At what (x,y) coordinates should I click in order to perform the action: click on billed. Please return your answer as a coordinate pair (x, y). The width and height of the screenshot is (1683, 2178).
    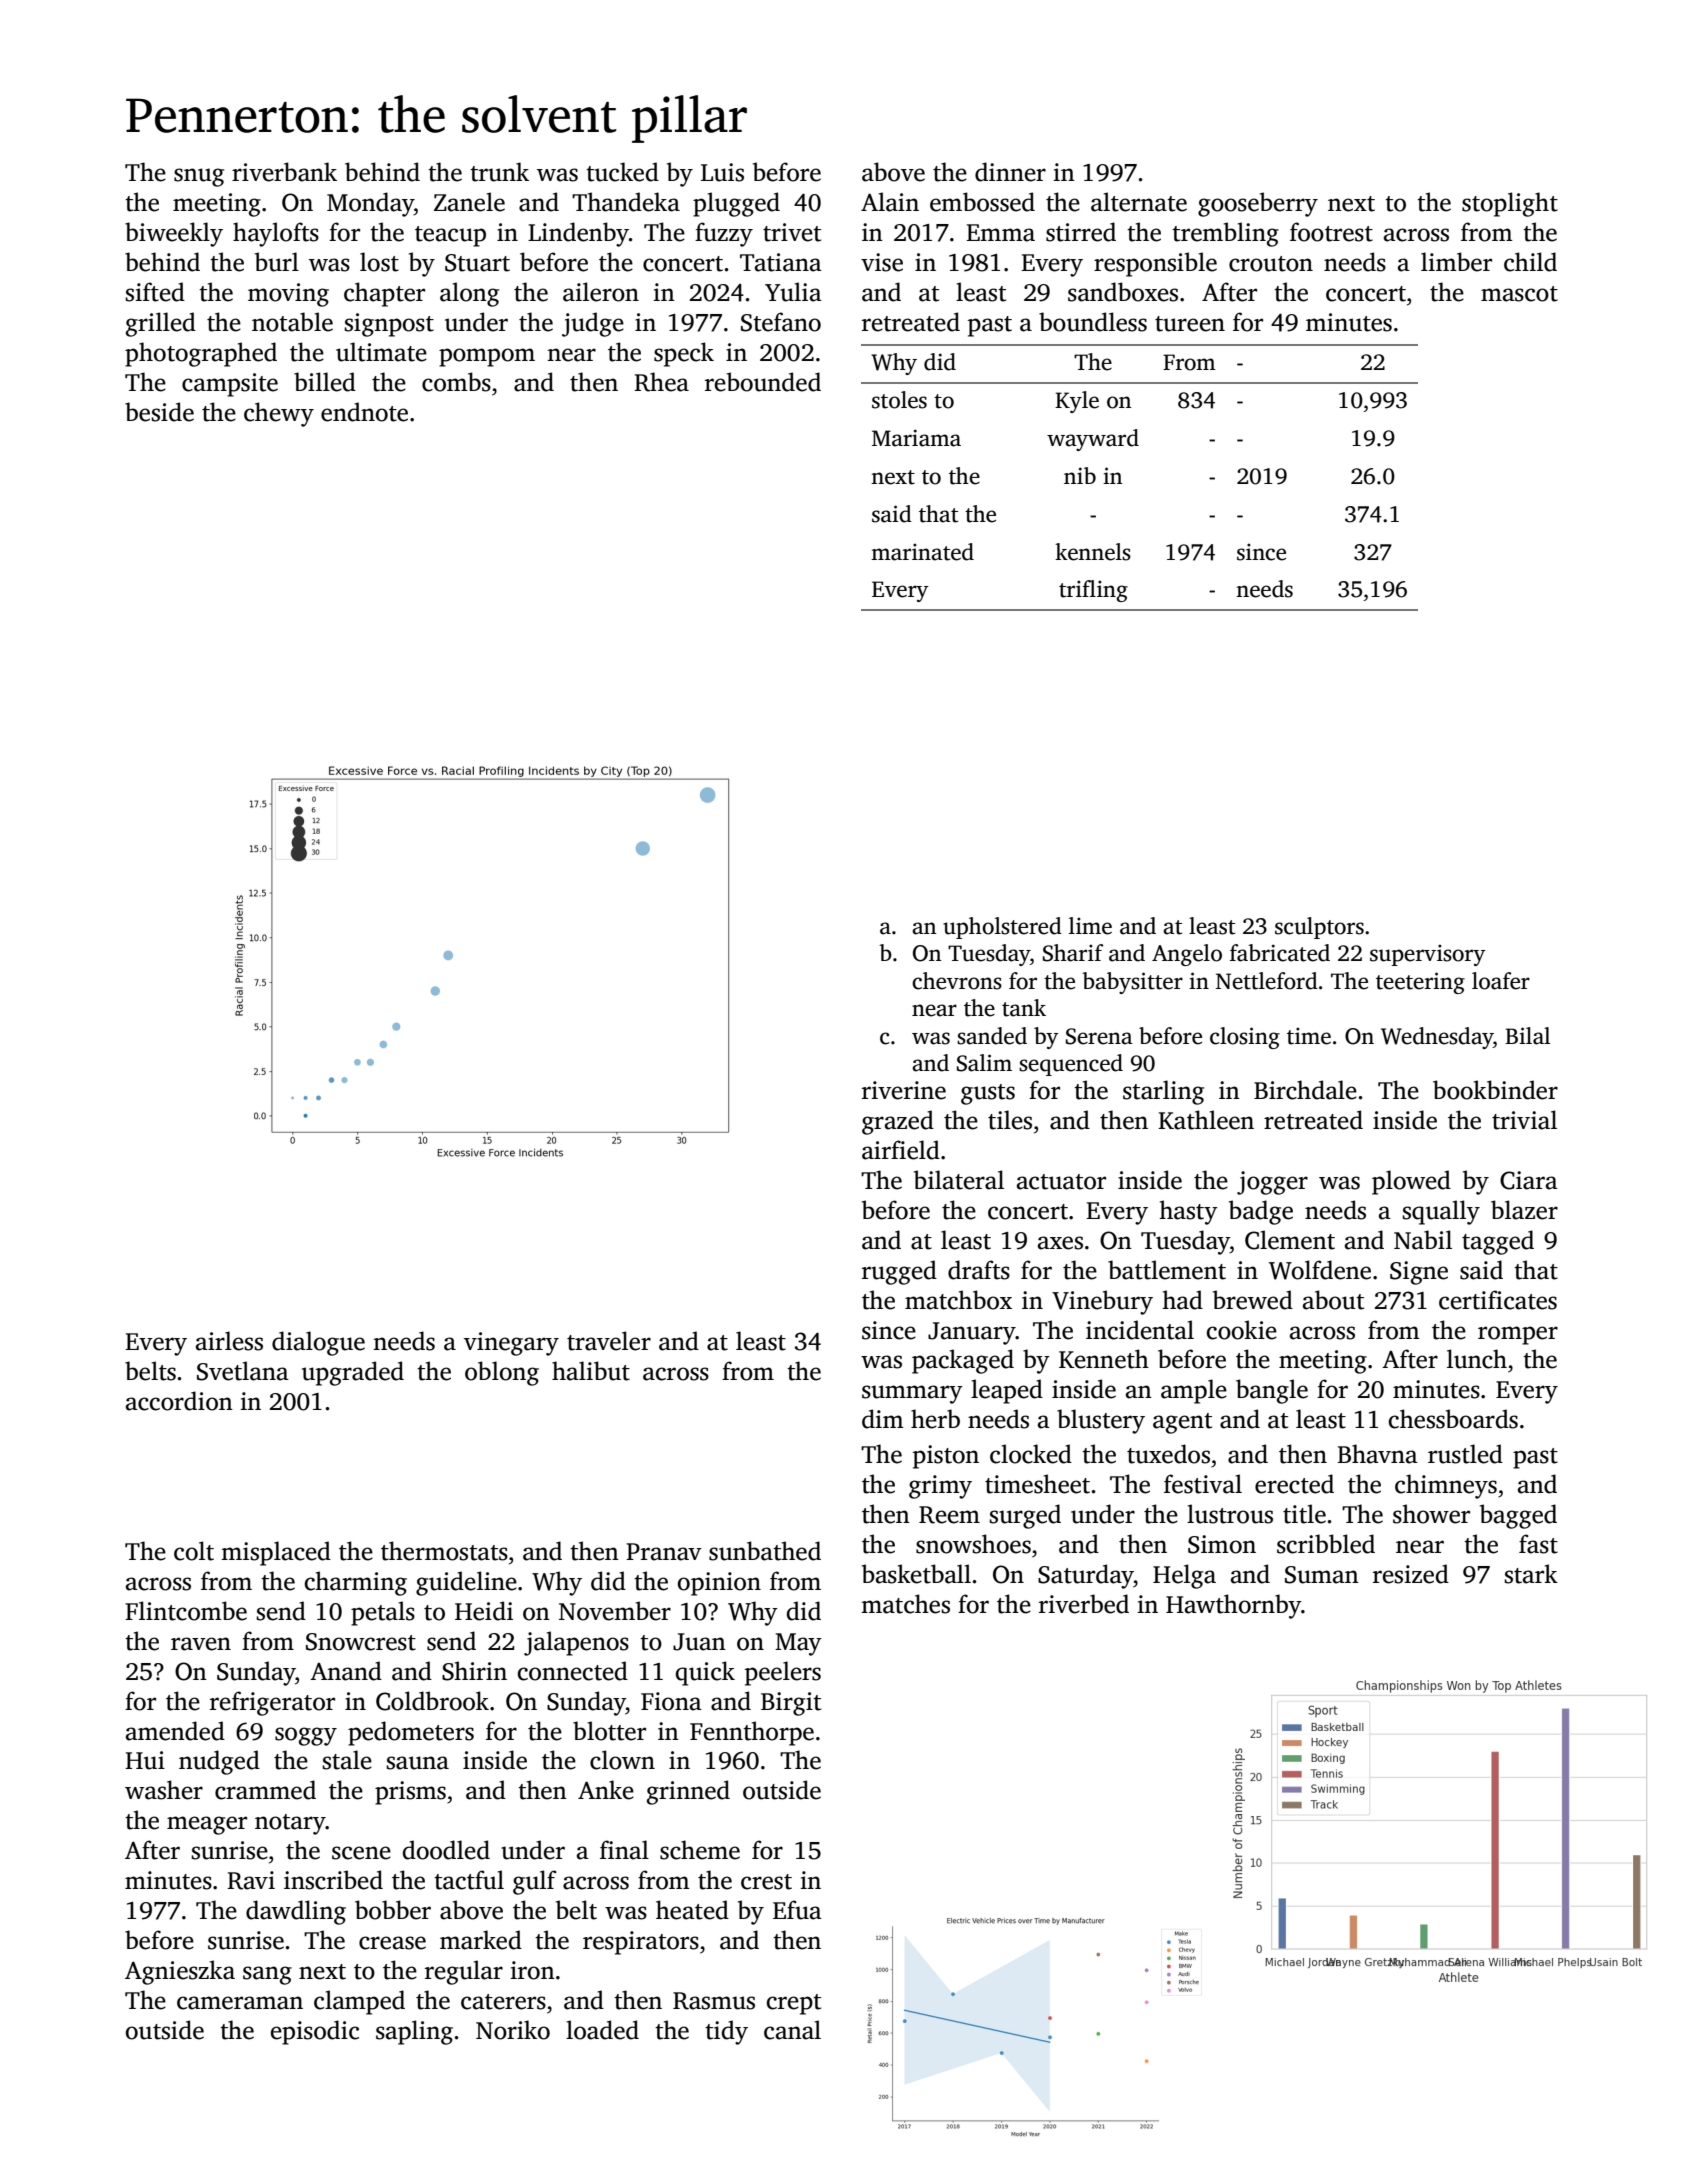
    Looking at the image, I should click on (325, 382).
